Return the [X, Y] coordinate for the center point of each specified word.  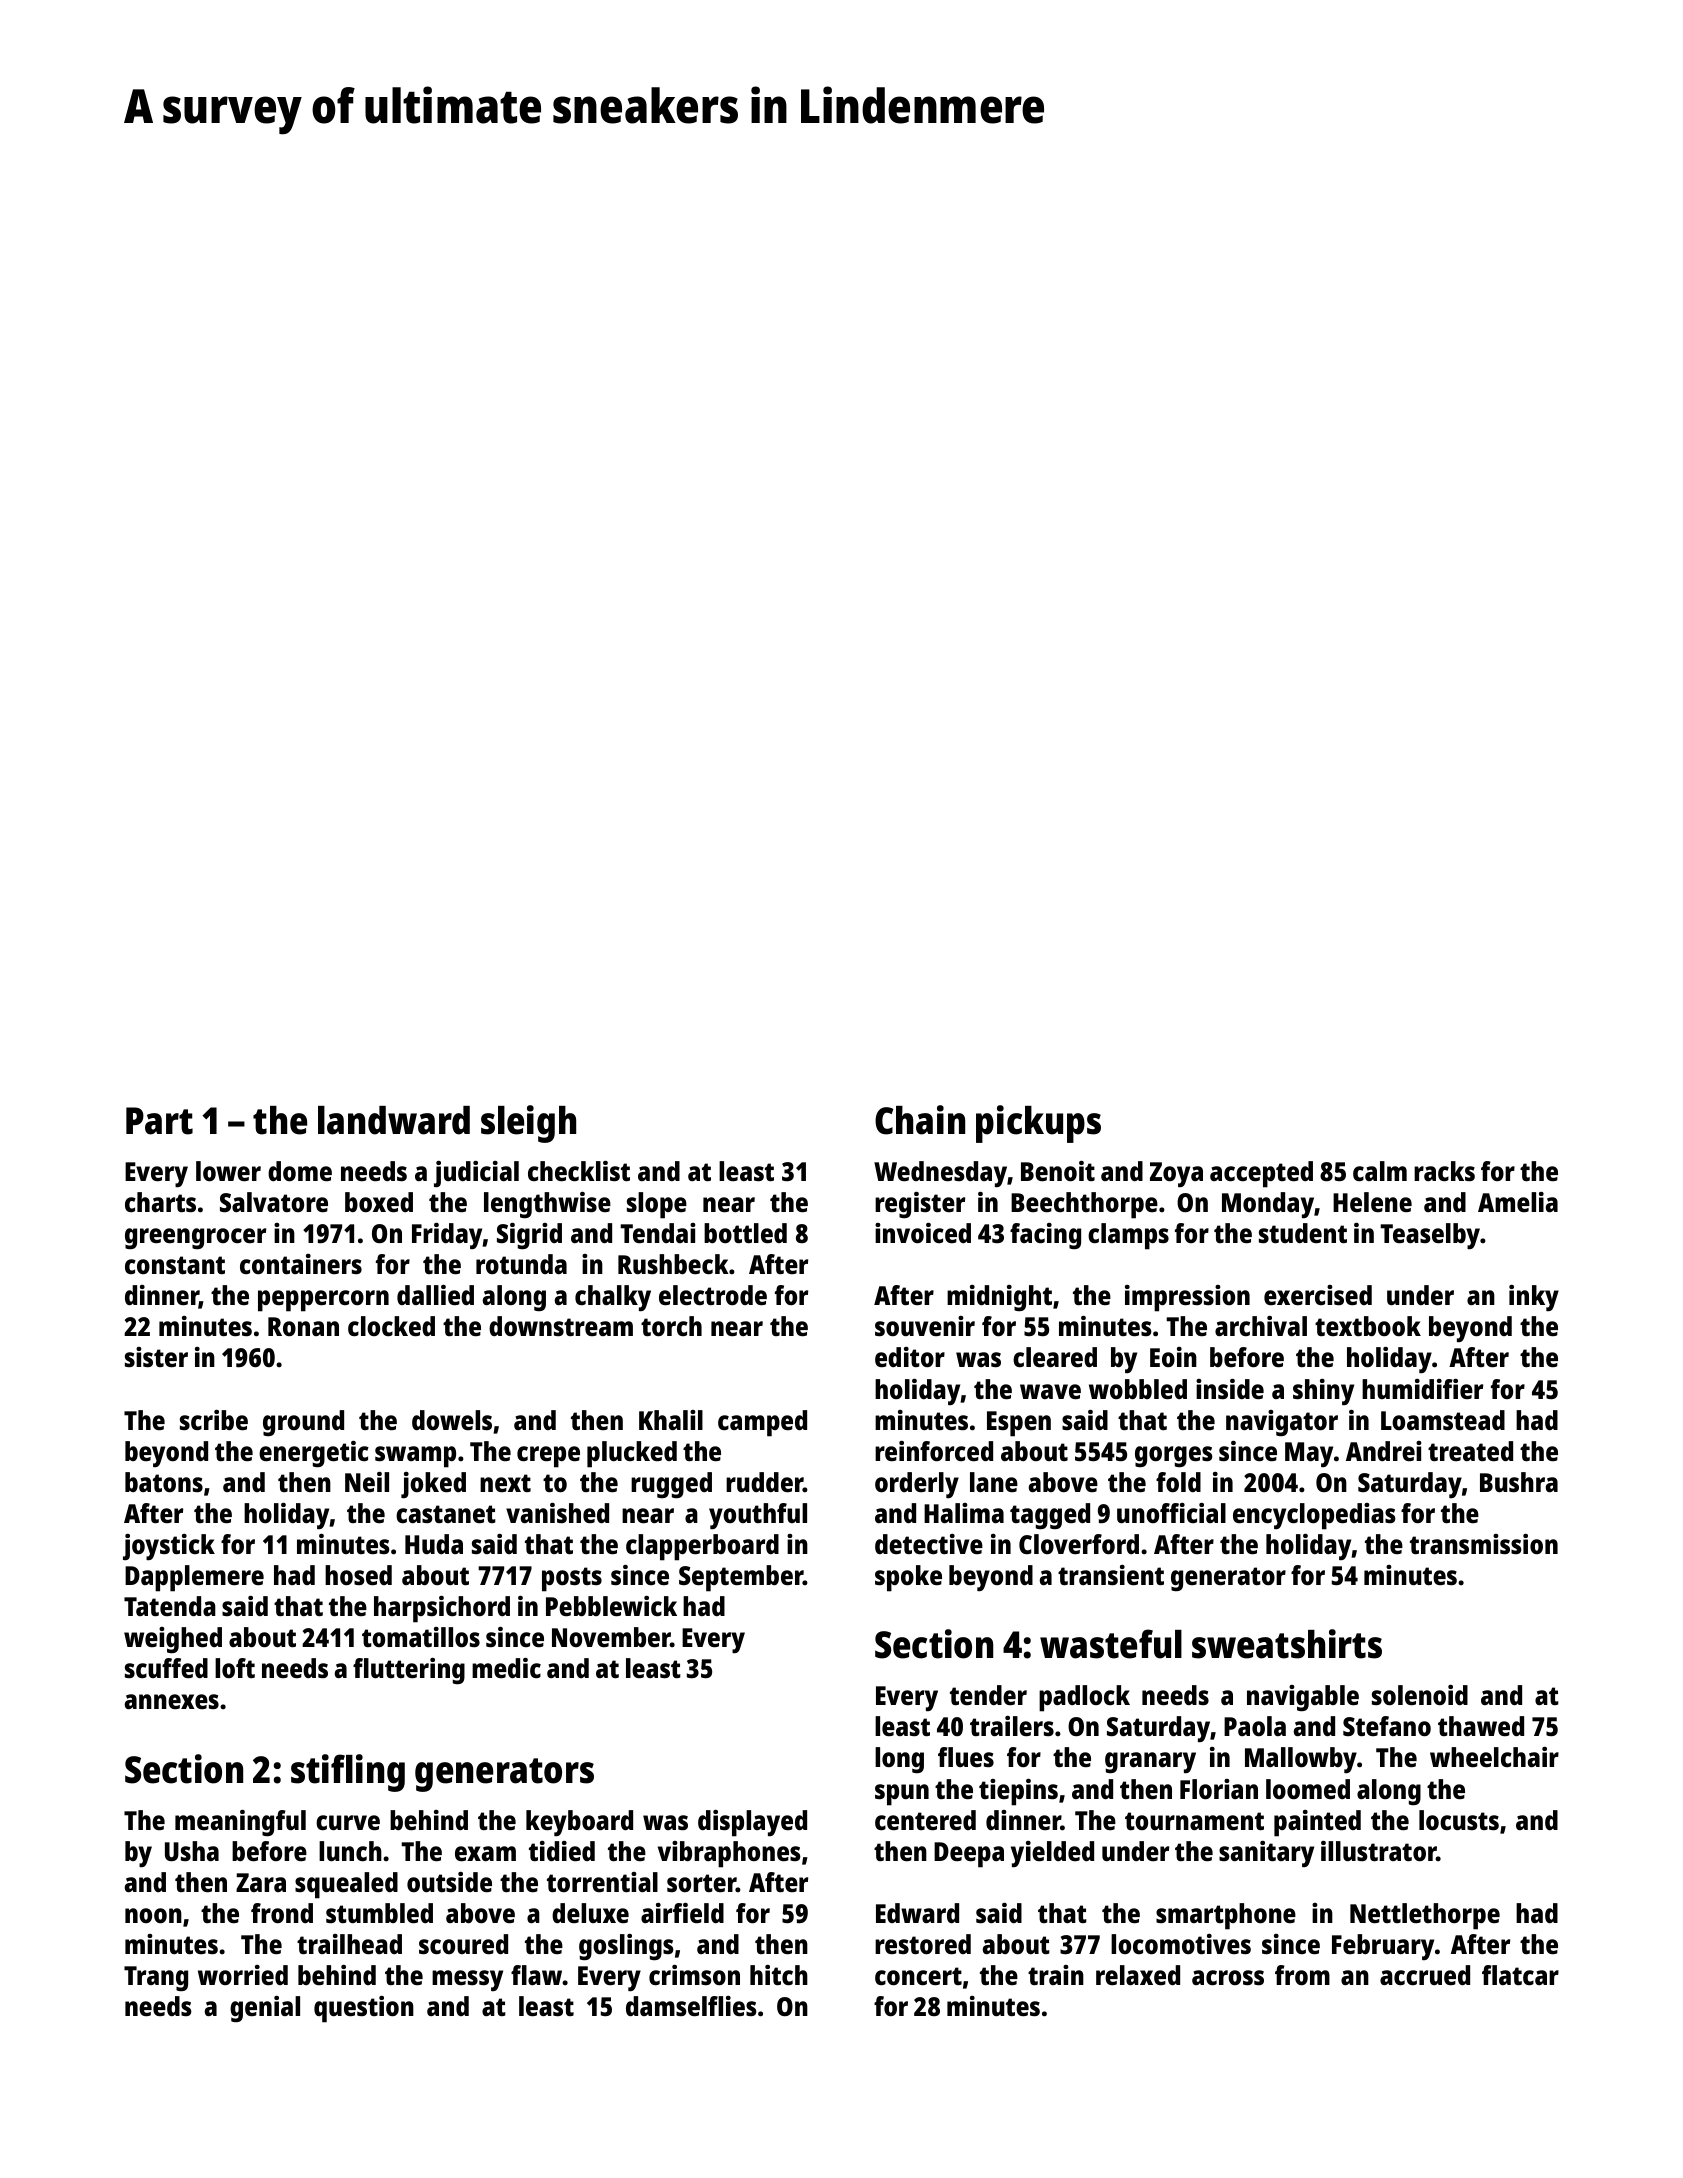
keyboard [579, 1823]
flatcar [1520, 1975]
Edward [917, 1913]
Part [159, 1121]
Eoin [1173, 1357]
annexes [172, 1701]
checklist [579, 1171]
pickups [1038, 1124]
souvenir [925, 1326]
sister [156, 1357]
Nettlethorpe [1425, 1916]
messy [467, 1980]
